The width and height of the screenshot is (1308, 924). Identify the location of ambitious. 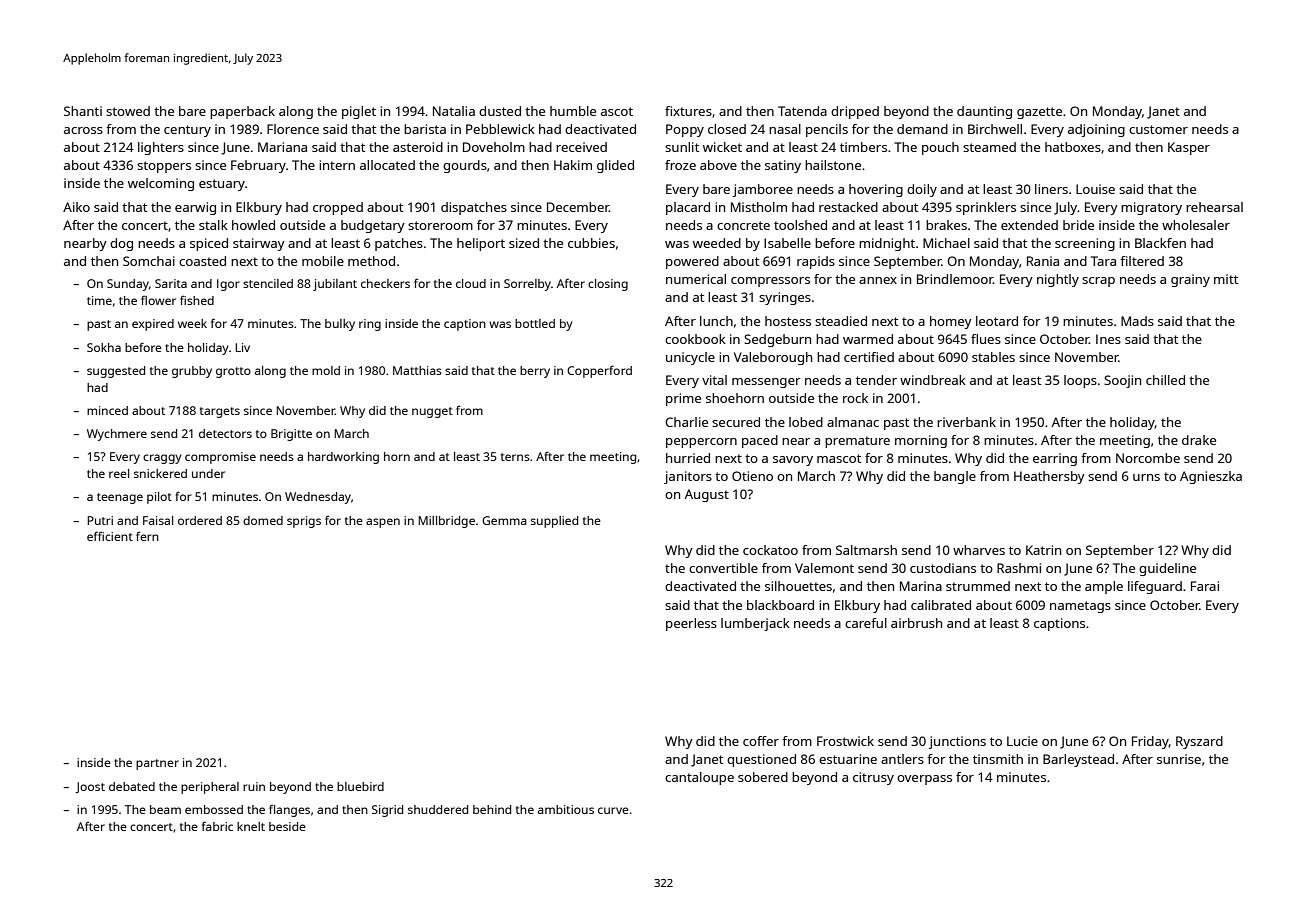
(566, 809).
